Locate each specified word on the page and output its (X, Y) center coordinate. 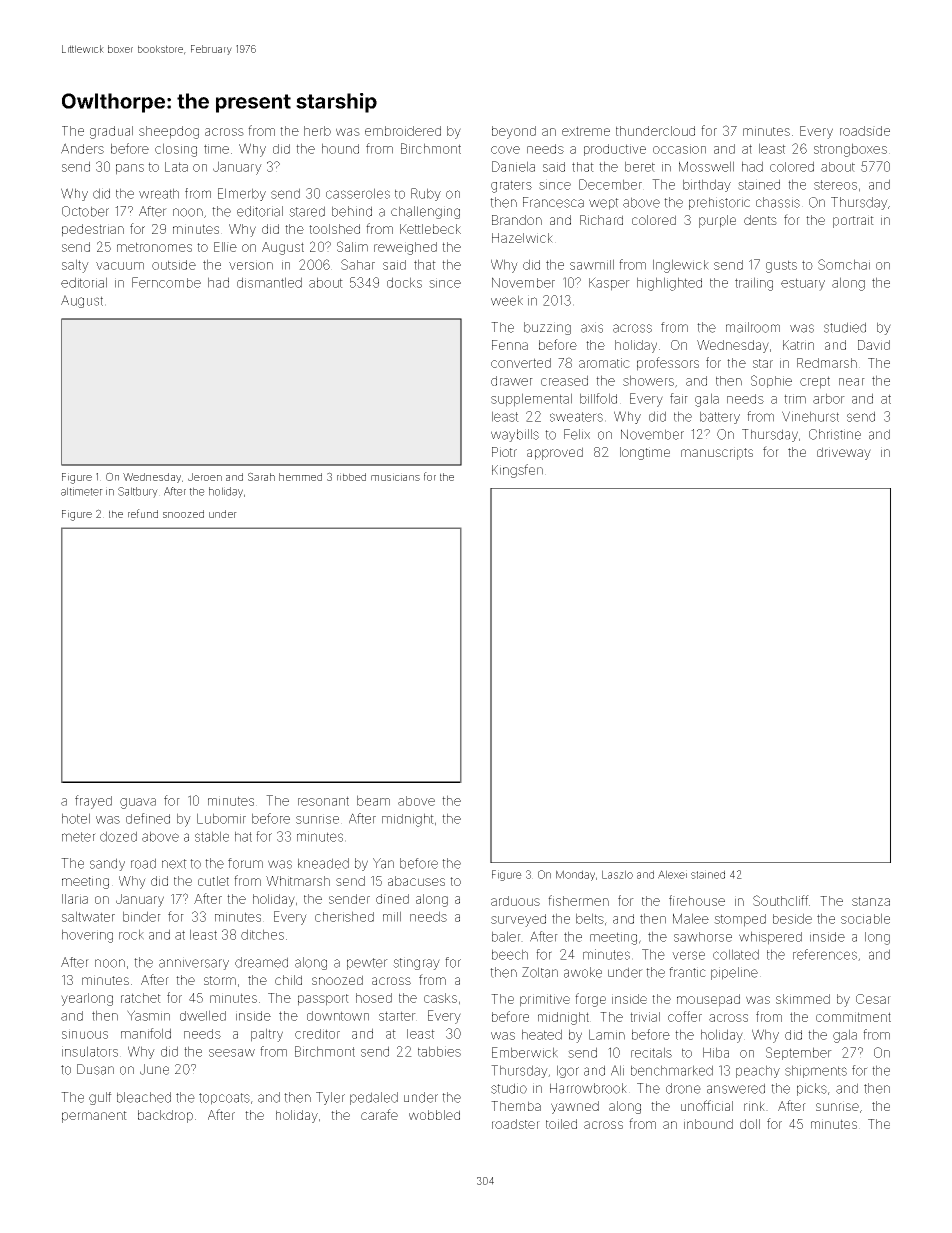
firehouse (697, 900)
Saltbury (138, 492)
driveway (844, 453)
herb (317, 131)
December (610, 184)
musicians (395, 477)
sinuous (85, 1034)
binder (142, 916)
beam (373, 800)
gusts (781, 266)
